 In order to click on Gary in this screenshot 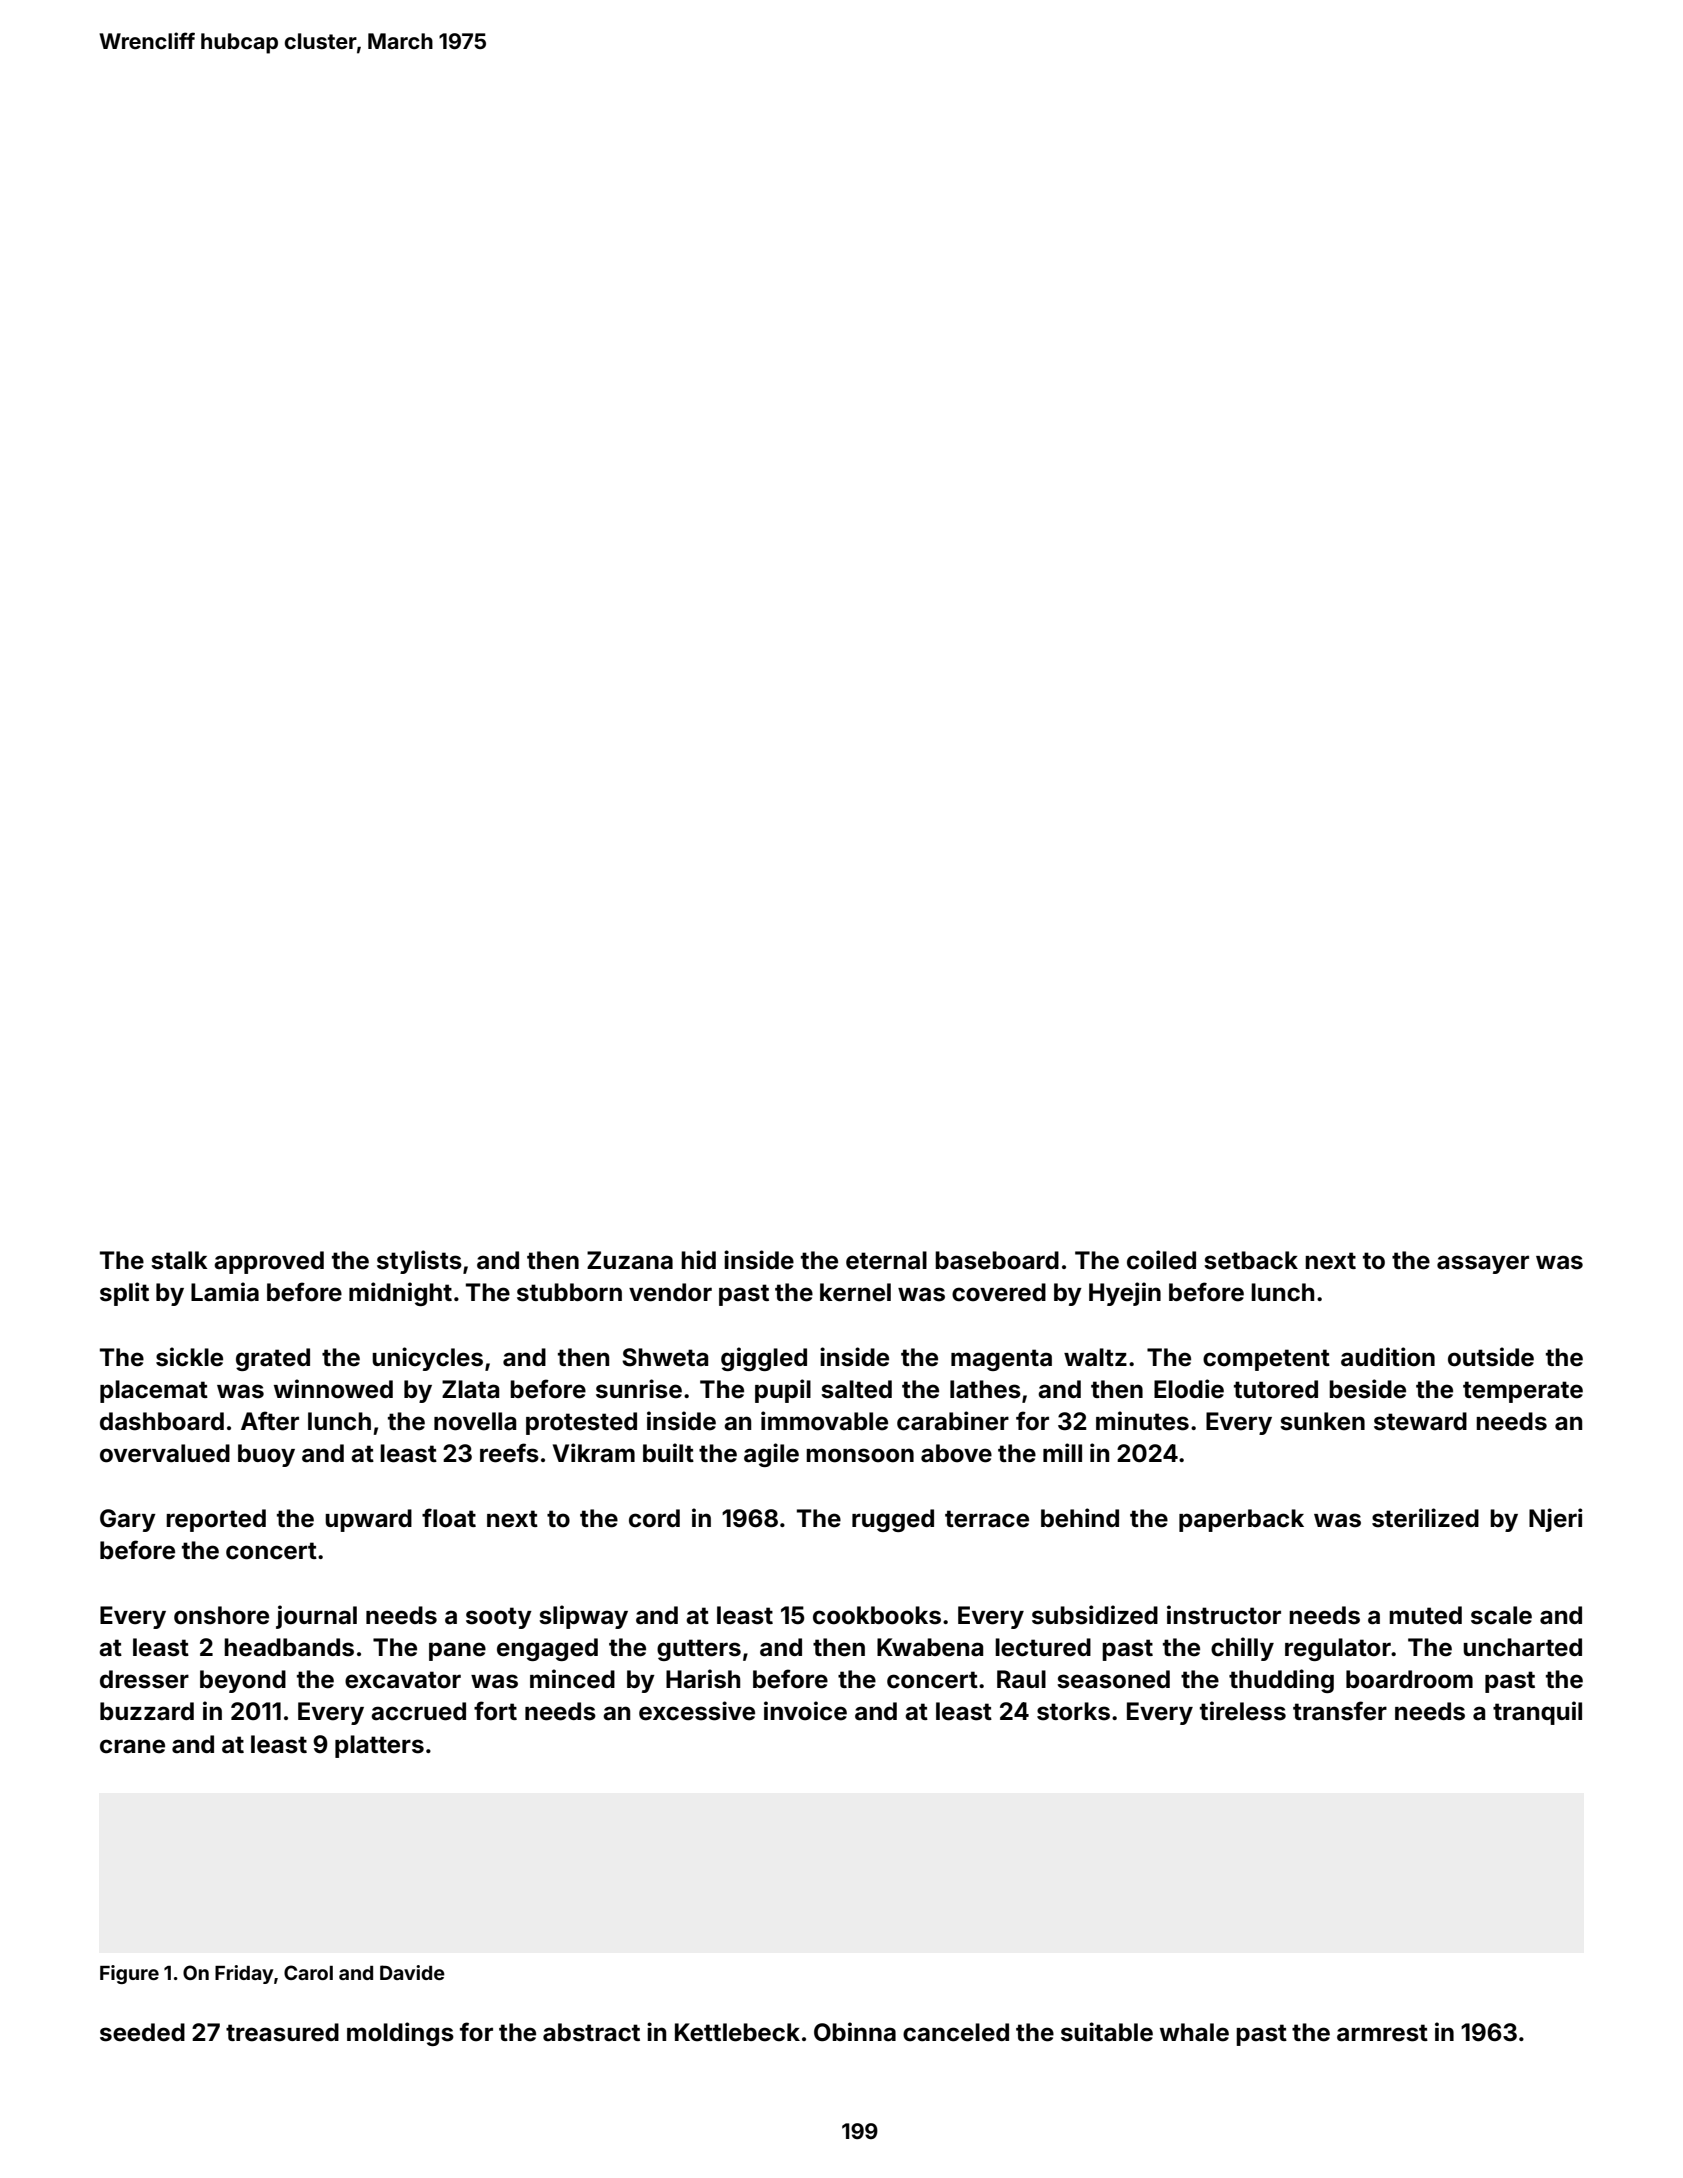, I will do `click(128, 1520)`.
